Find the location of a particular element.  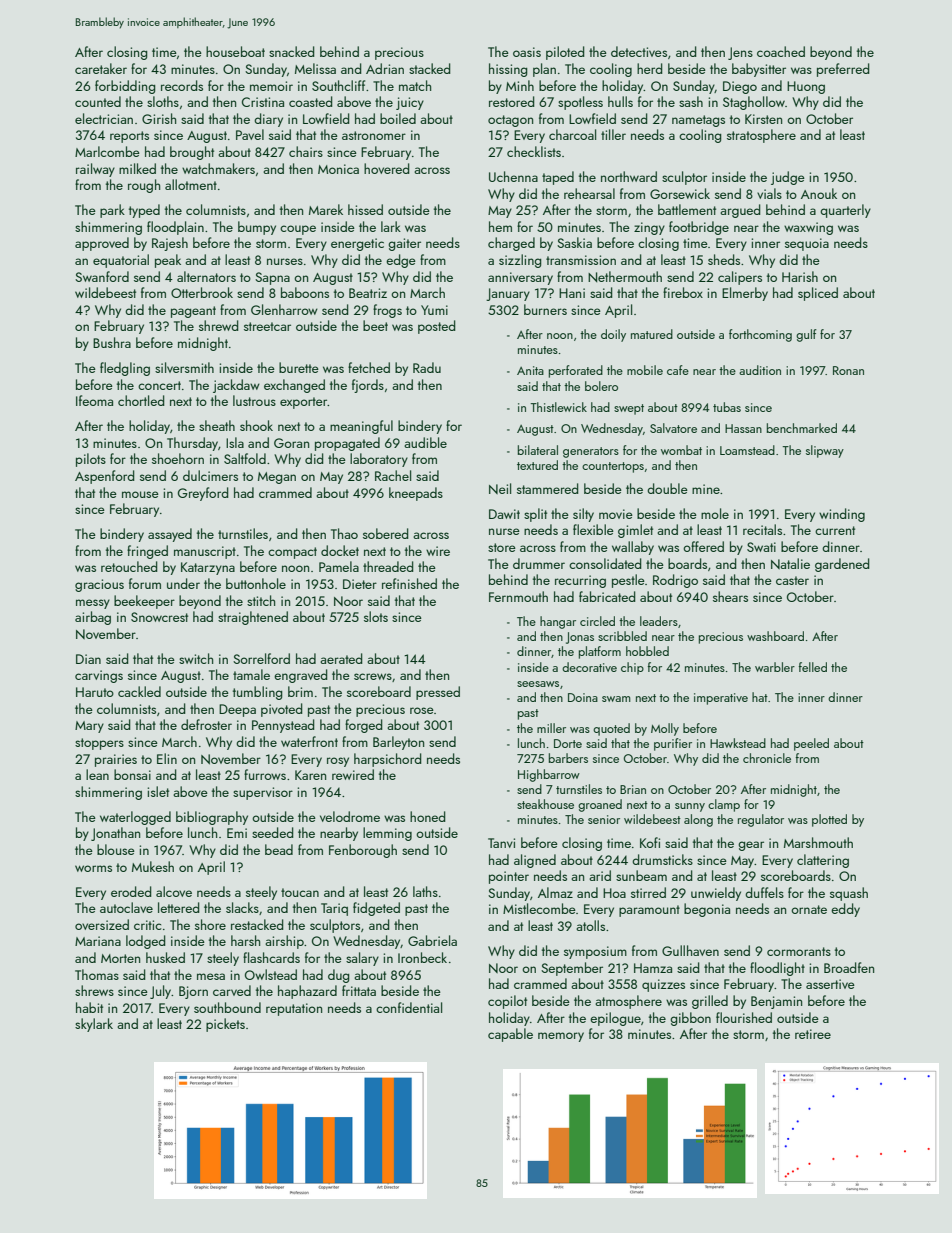

oasis is located at coordinates (527, 52).
